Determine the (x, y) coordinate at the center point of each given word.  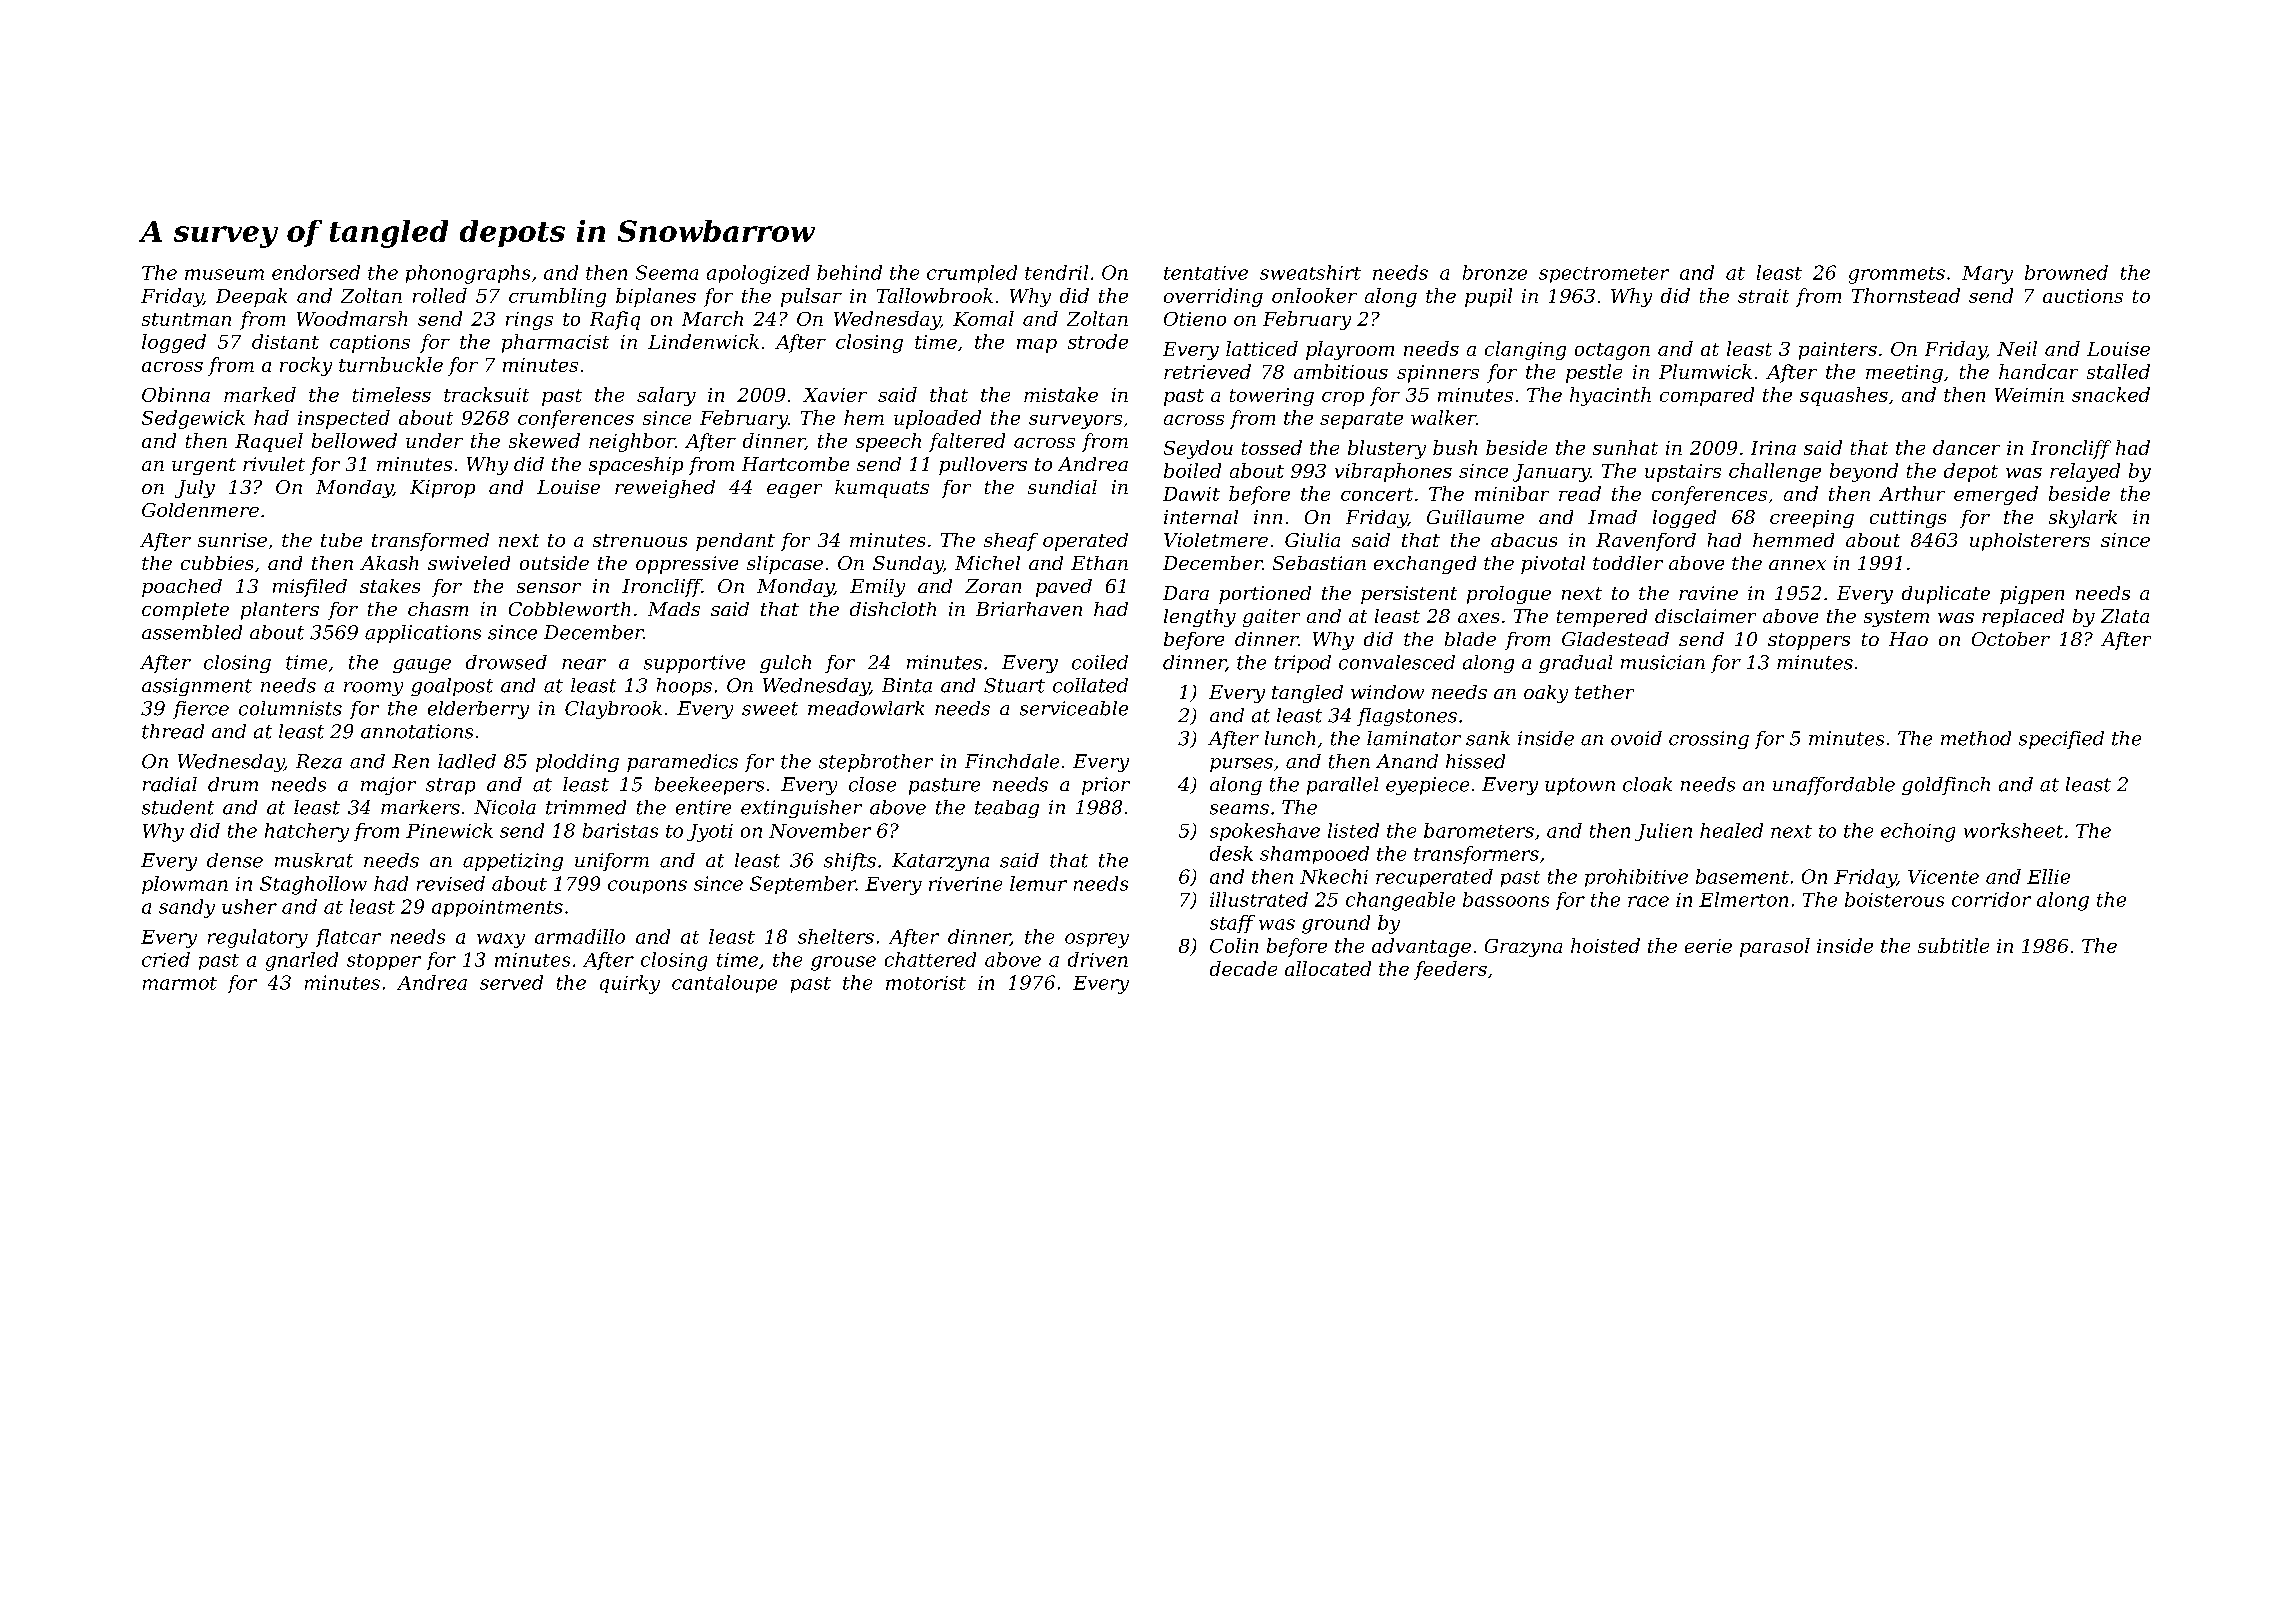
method (1976, 738)
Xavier (835, 395)
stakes (390, 586)
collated (1090, 685)
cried (166, 959)
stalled (2118, 371)
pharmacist (555, 343)
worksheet (2013, 830)
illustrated (1259, 899)
